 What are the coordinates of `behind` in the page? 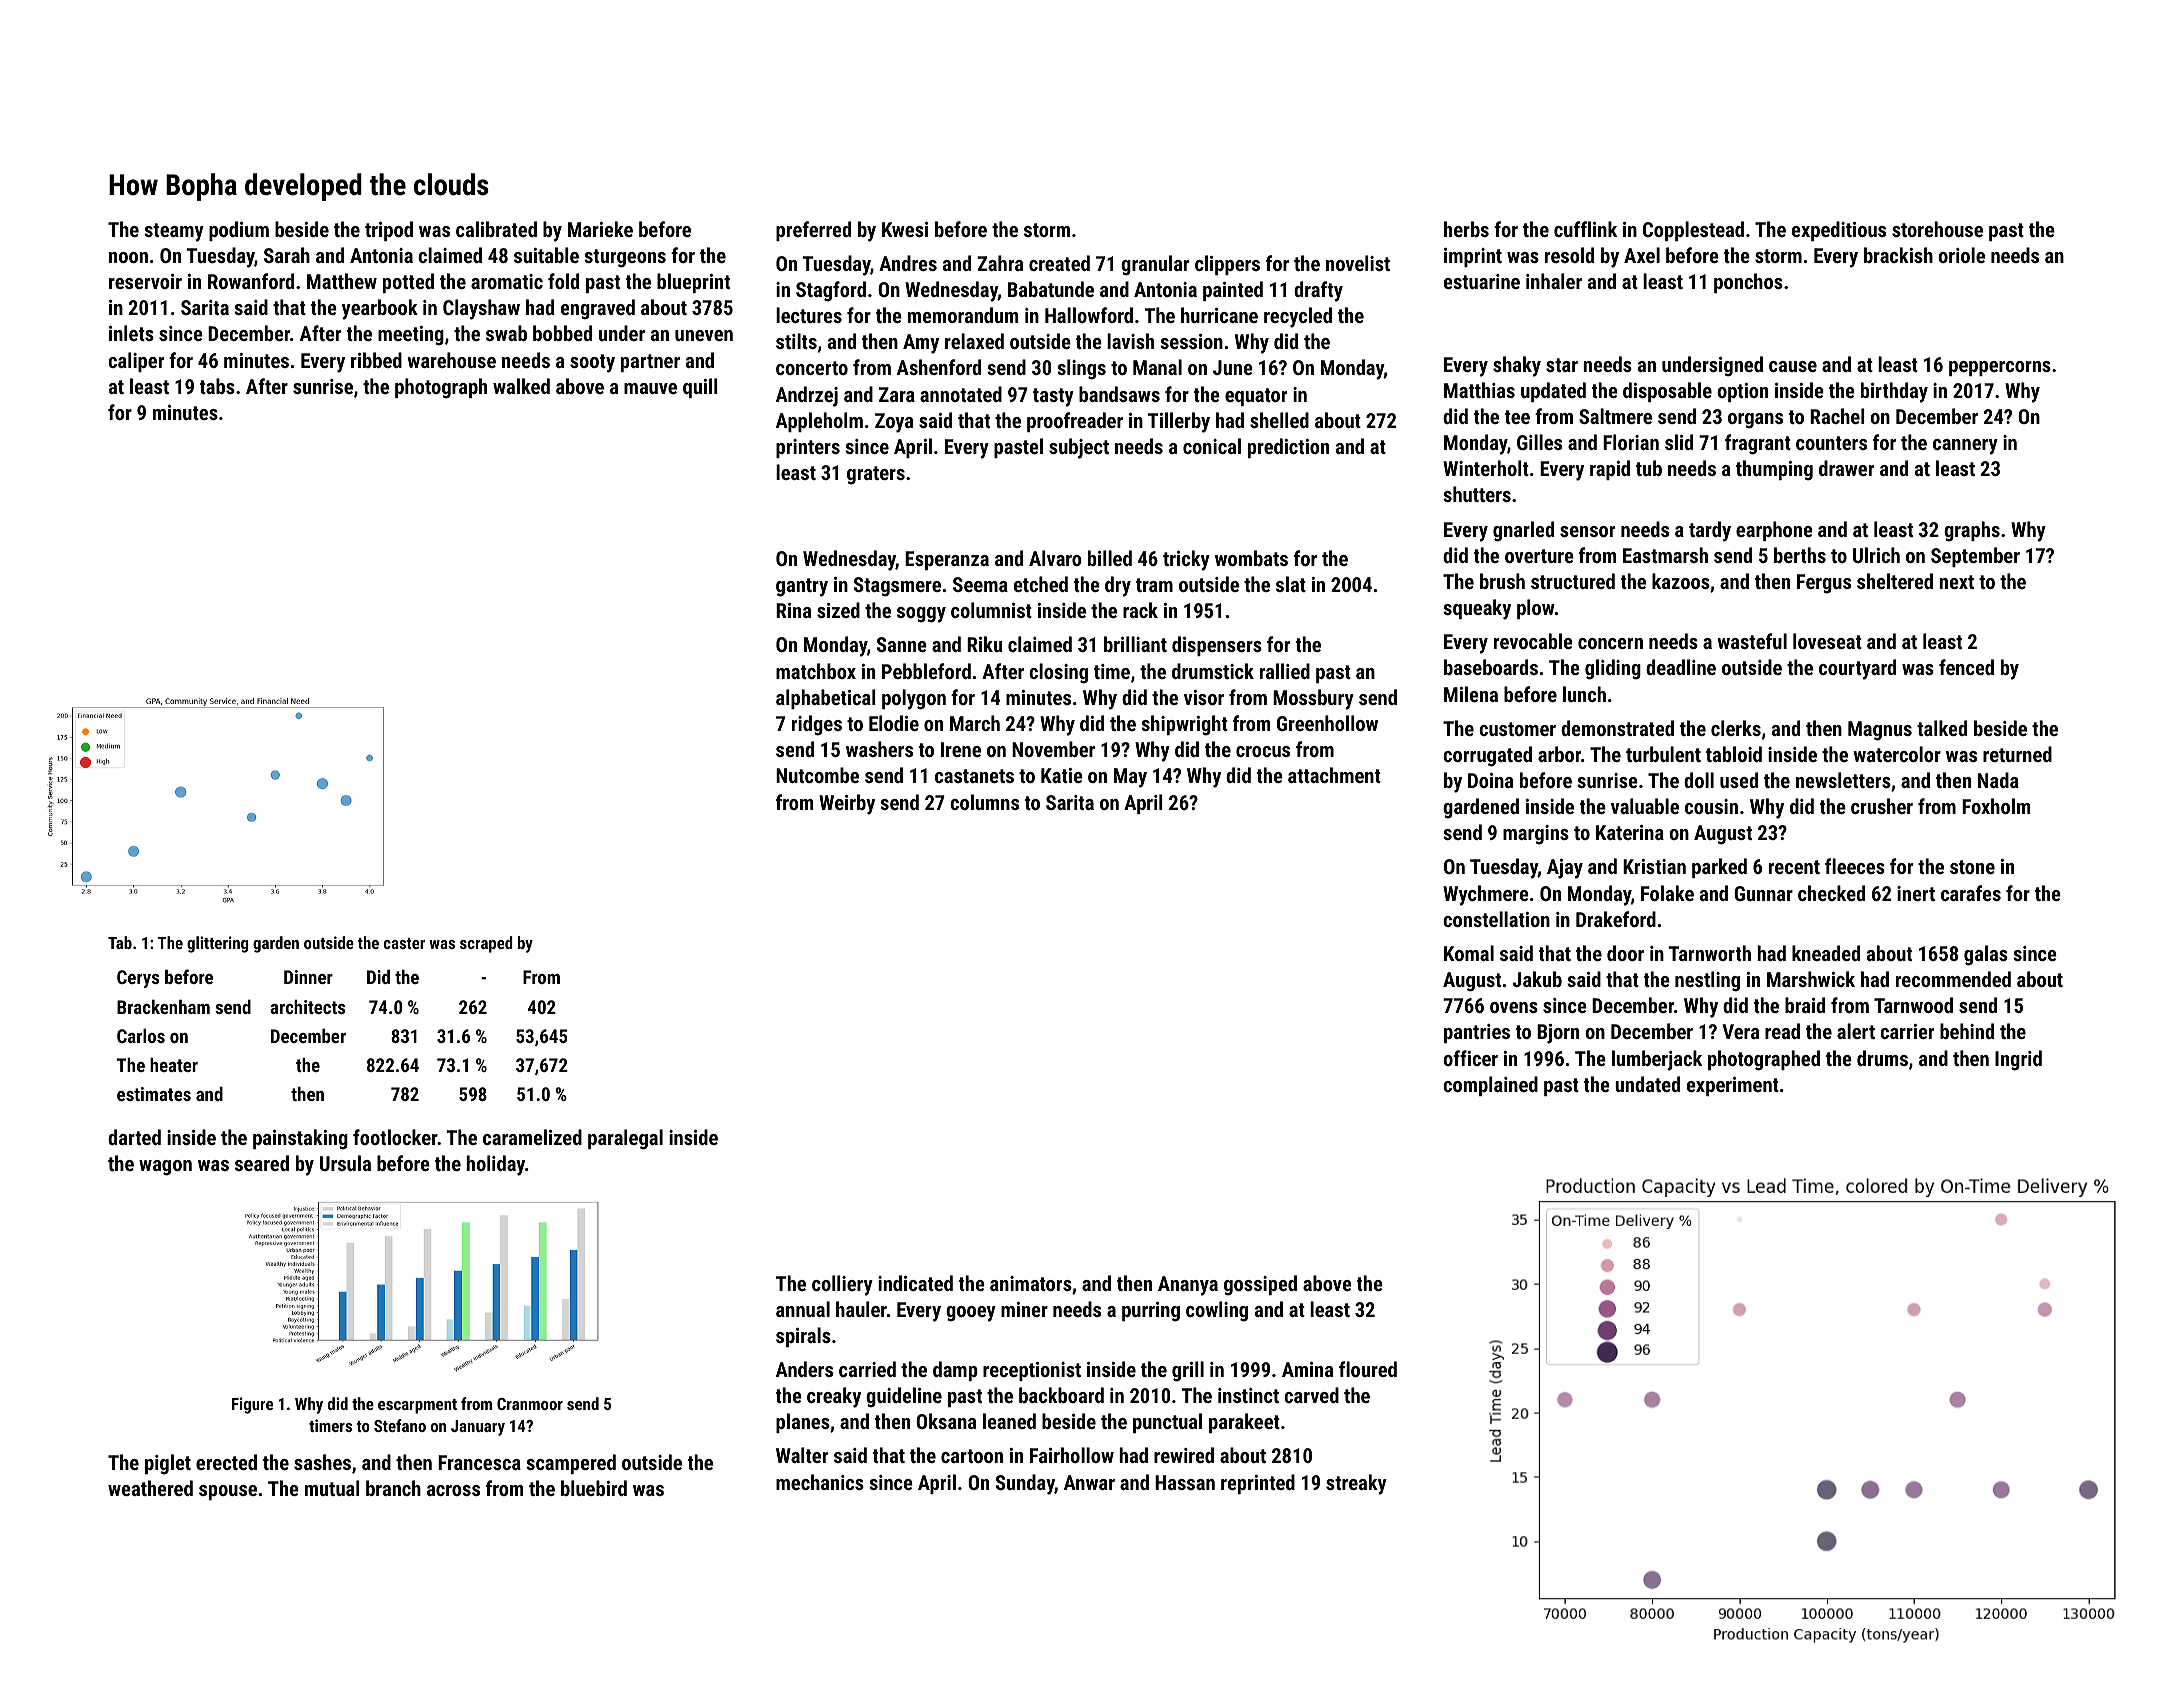 It's located at (1967, 1031).
